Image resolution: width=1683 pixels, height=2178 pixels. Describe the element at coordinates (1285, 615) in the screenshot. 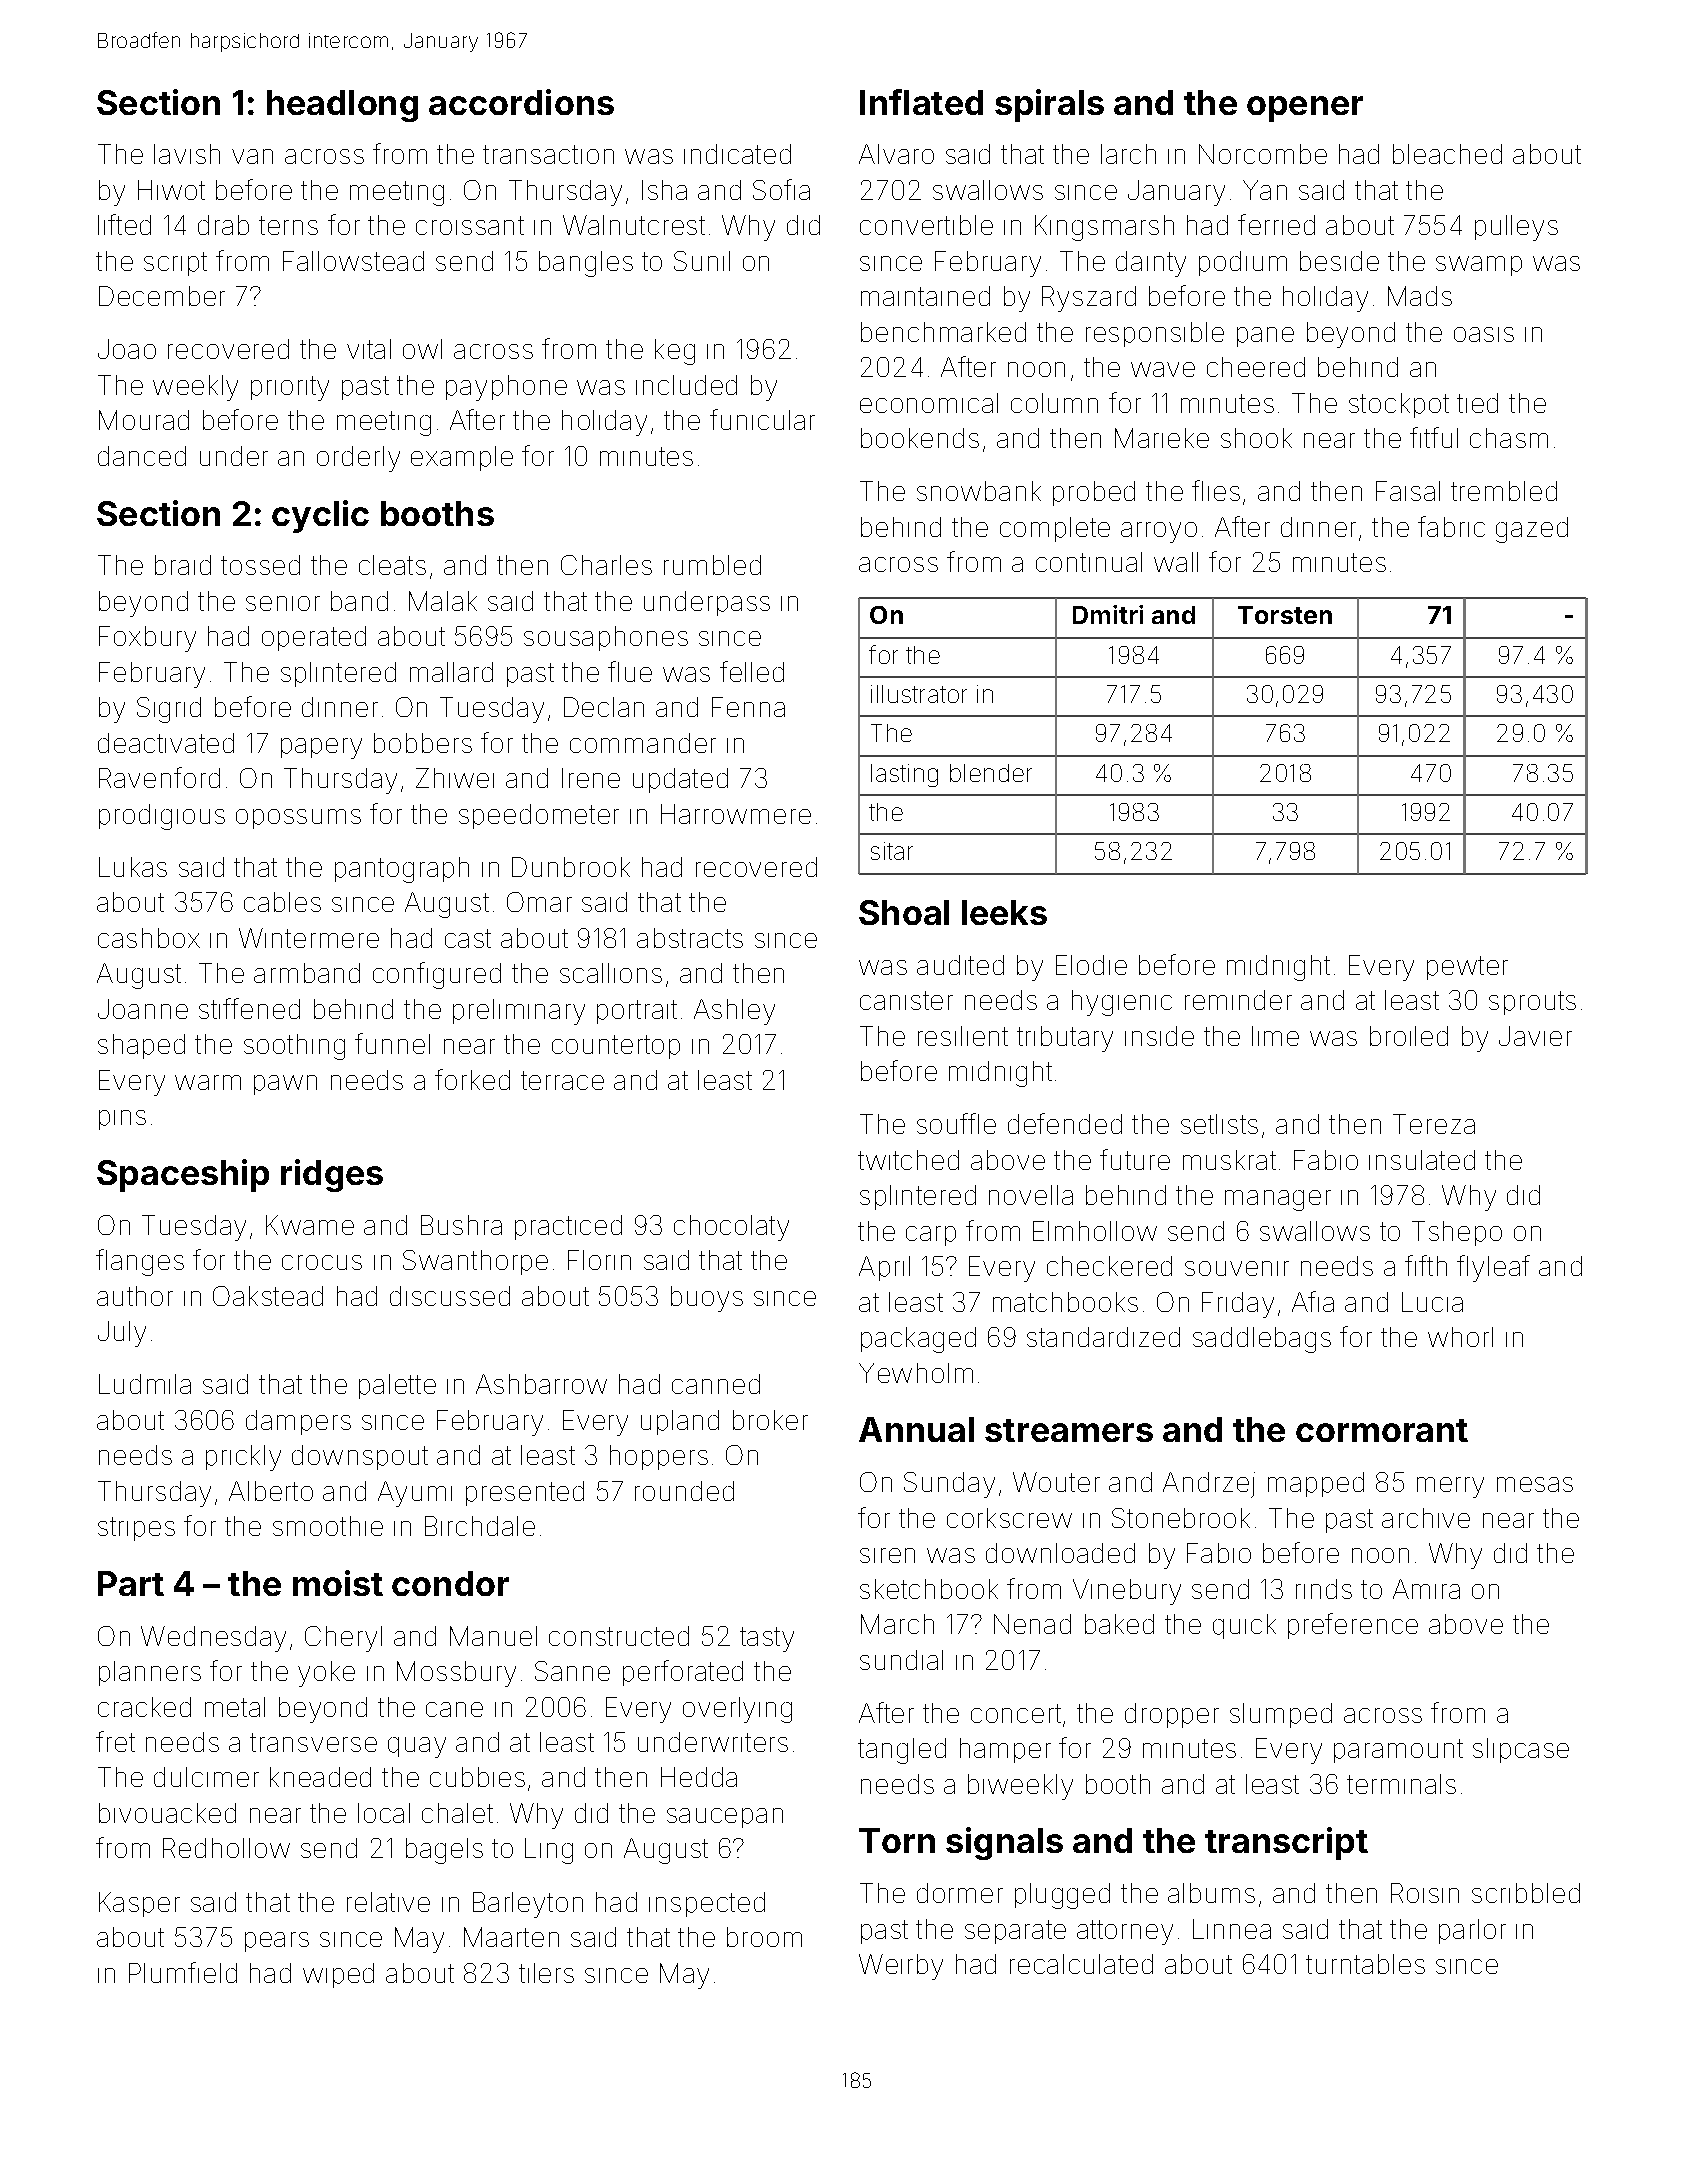

I see `Torsten` at that location.
